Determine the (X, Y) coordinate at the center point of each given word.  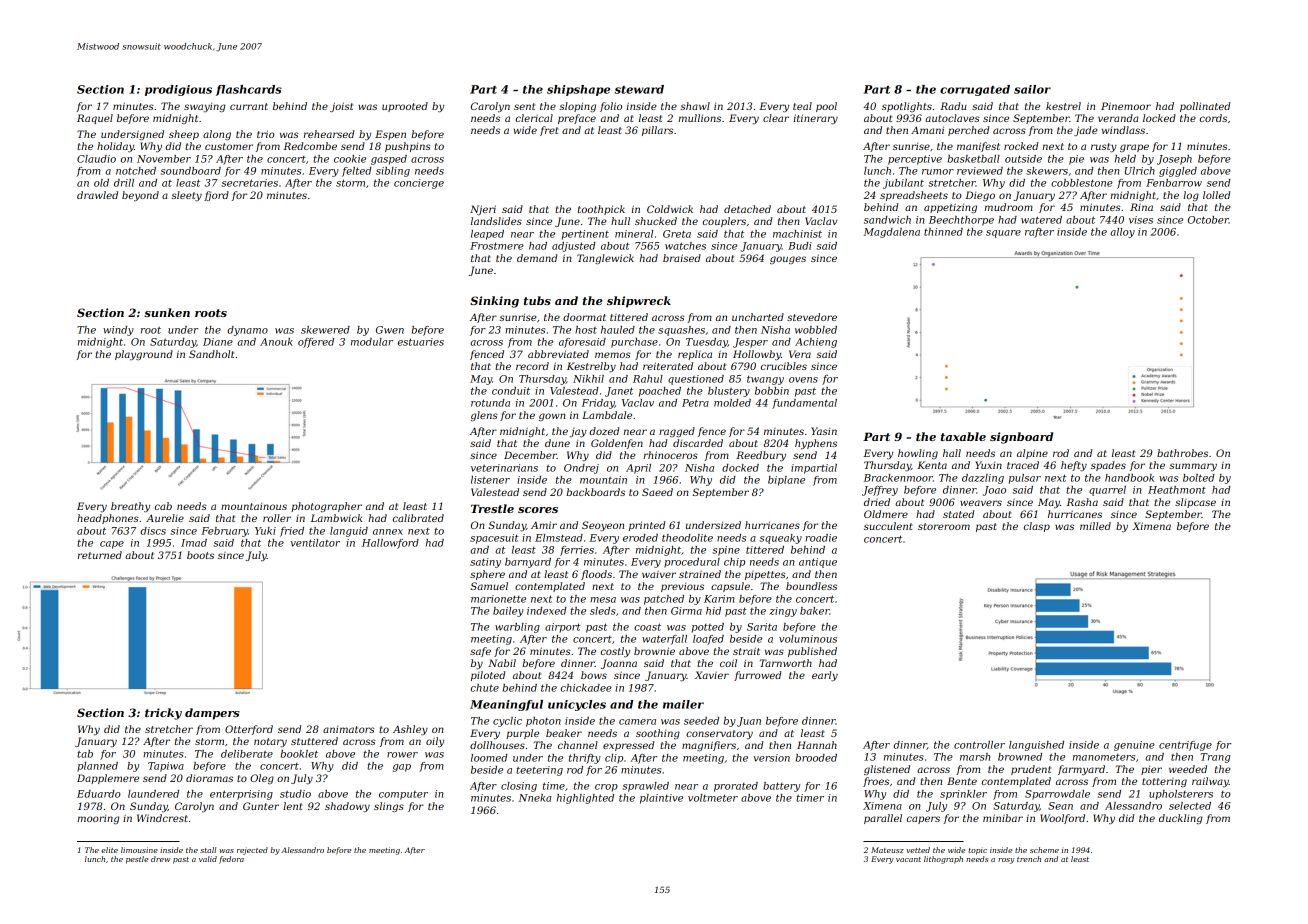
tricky (163, 714)
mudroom (1009, 207)
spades (1108, 466)
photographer (326, 507)
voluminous (808, 639)
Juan (749, 722)
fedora (231, 860)
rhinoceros (671, 455)
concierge (419, 184)
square (1003, 234)
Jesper (750, 343)
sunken (167, 312)
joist (341, 107)
